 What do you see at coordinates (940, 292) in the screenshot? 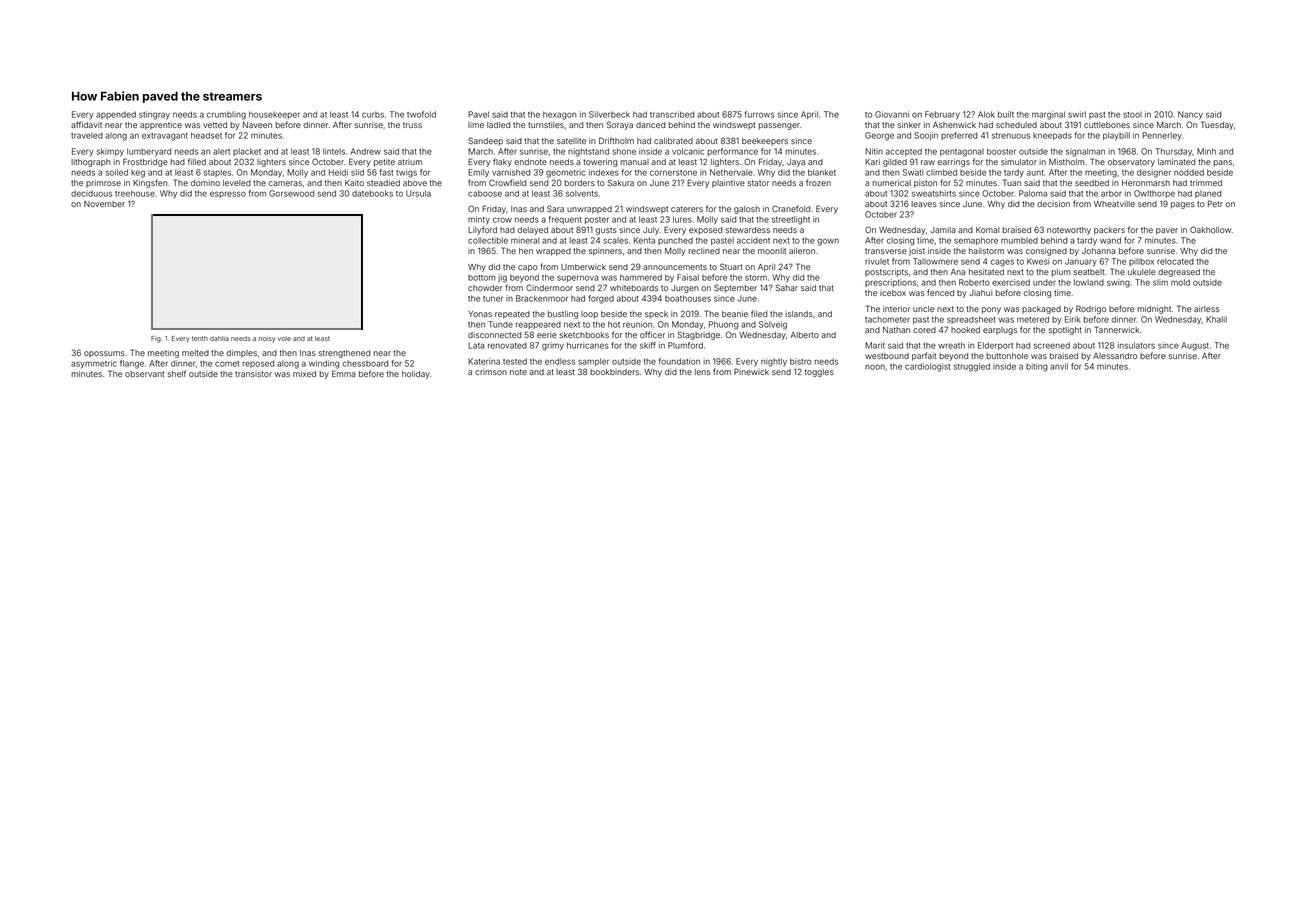
I see `fenced` at bounding box center [940, 292].
